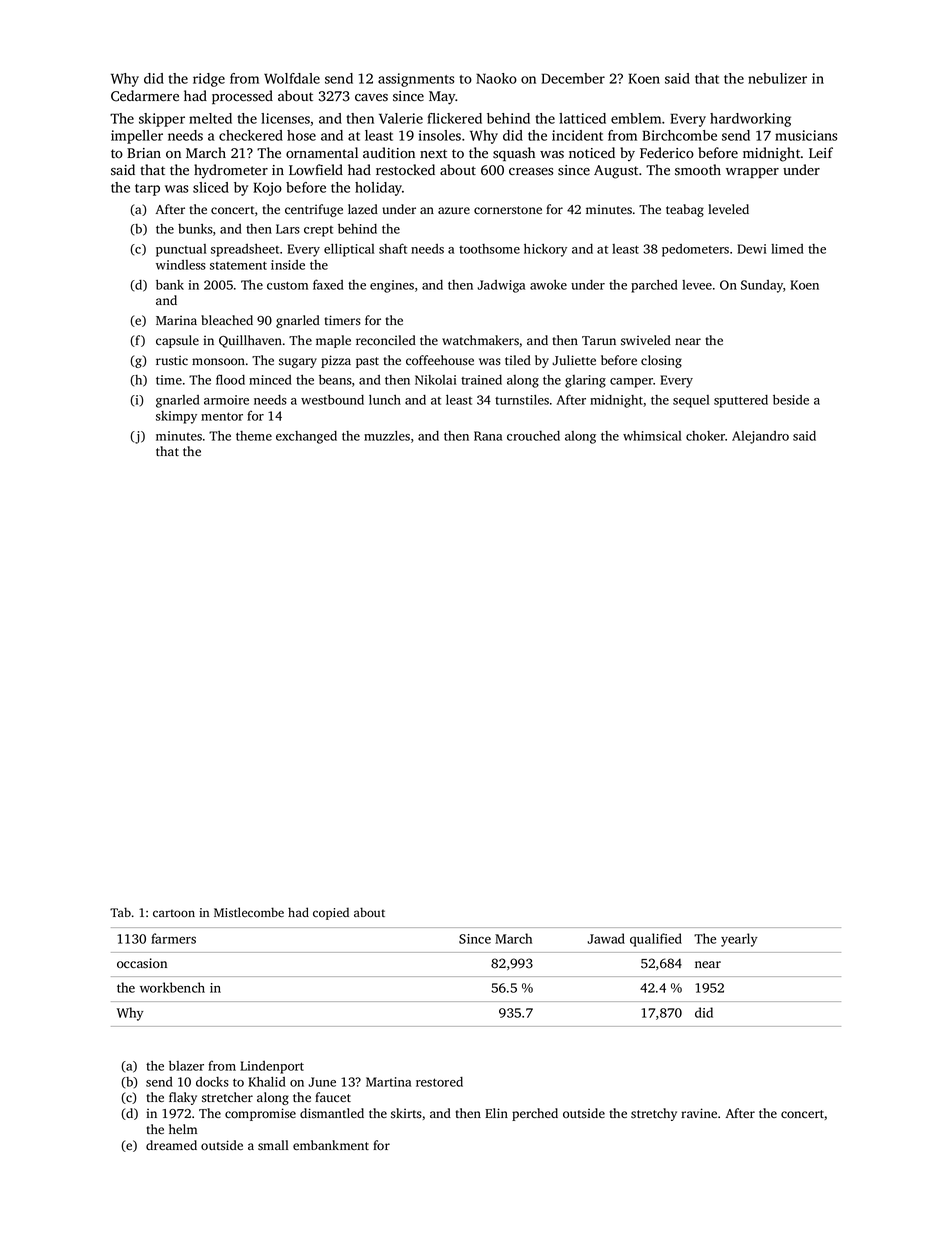  Describe the element at coordinates (582, 118) in the image. I see `latticed` at that location.
